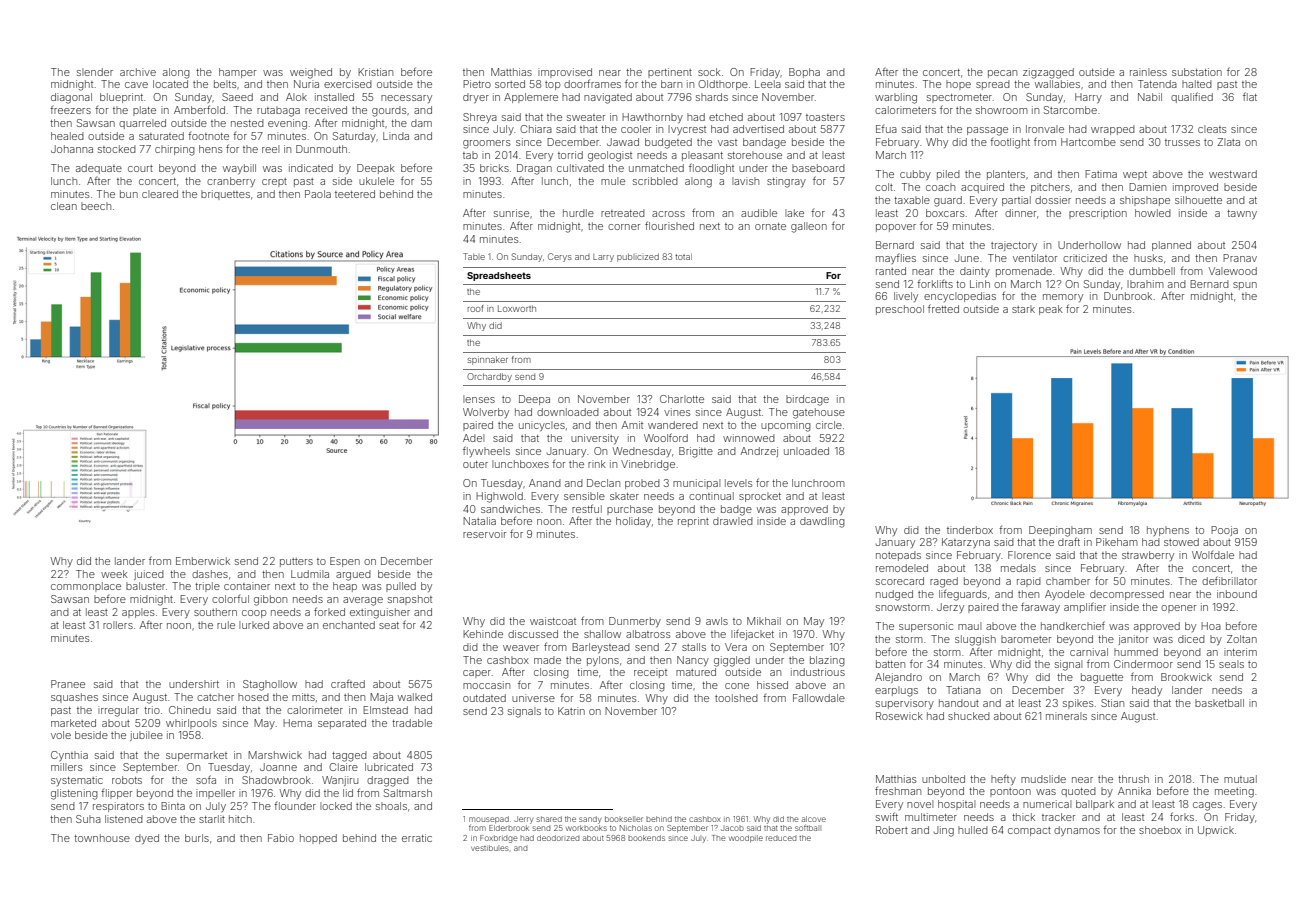  What do you see at coordinates (64, 206) in the screenshot?
I see `clean` at bounding box center [64, 206].
